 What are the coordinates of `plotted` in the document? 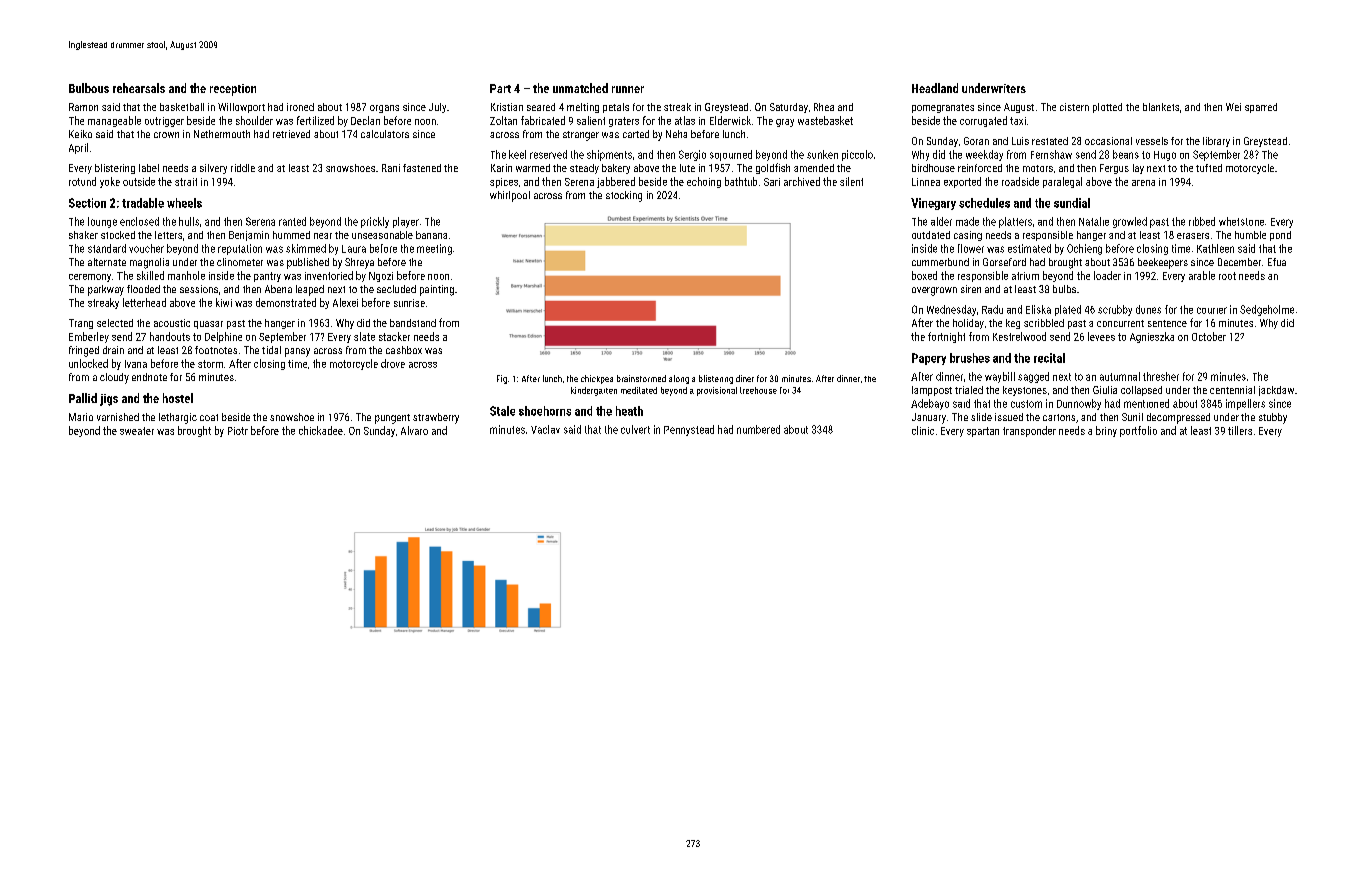 It's located at (1107, 108).
